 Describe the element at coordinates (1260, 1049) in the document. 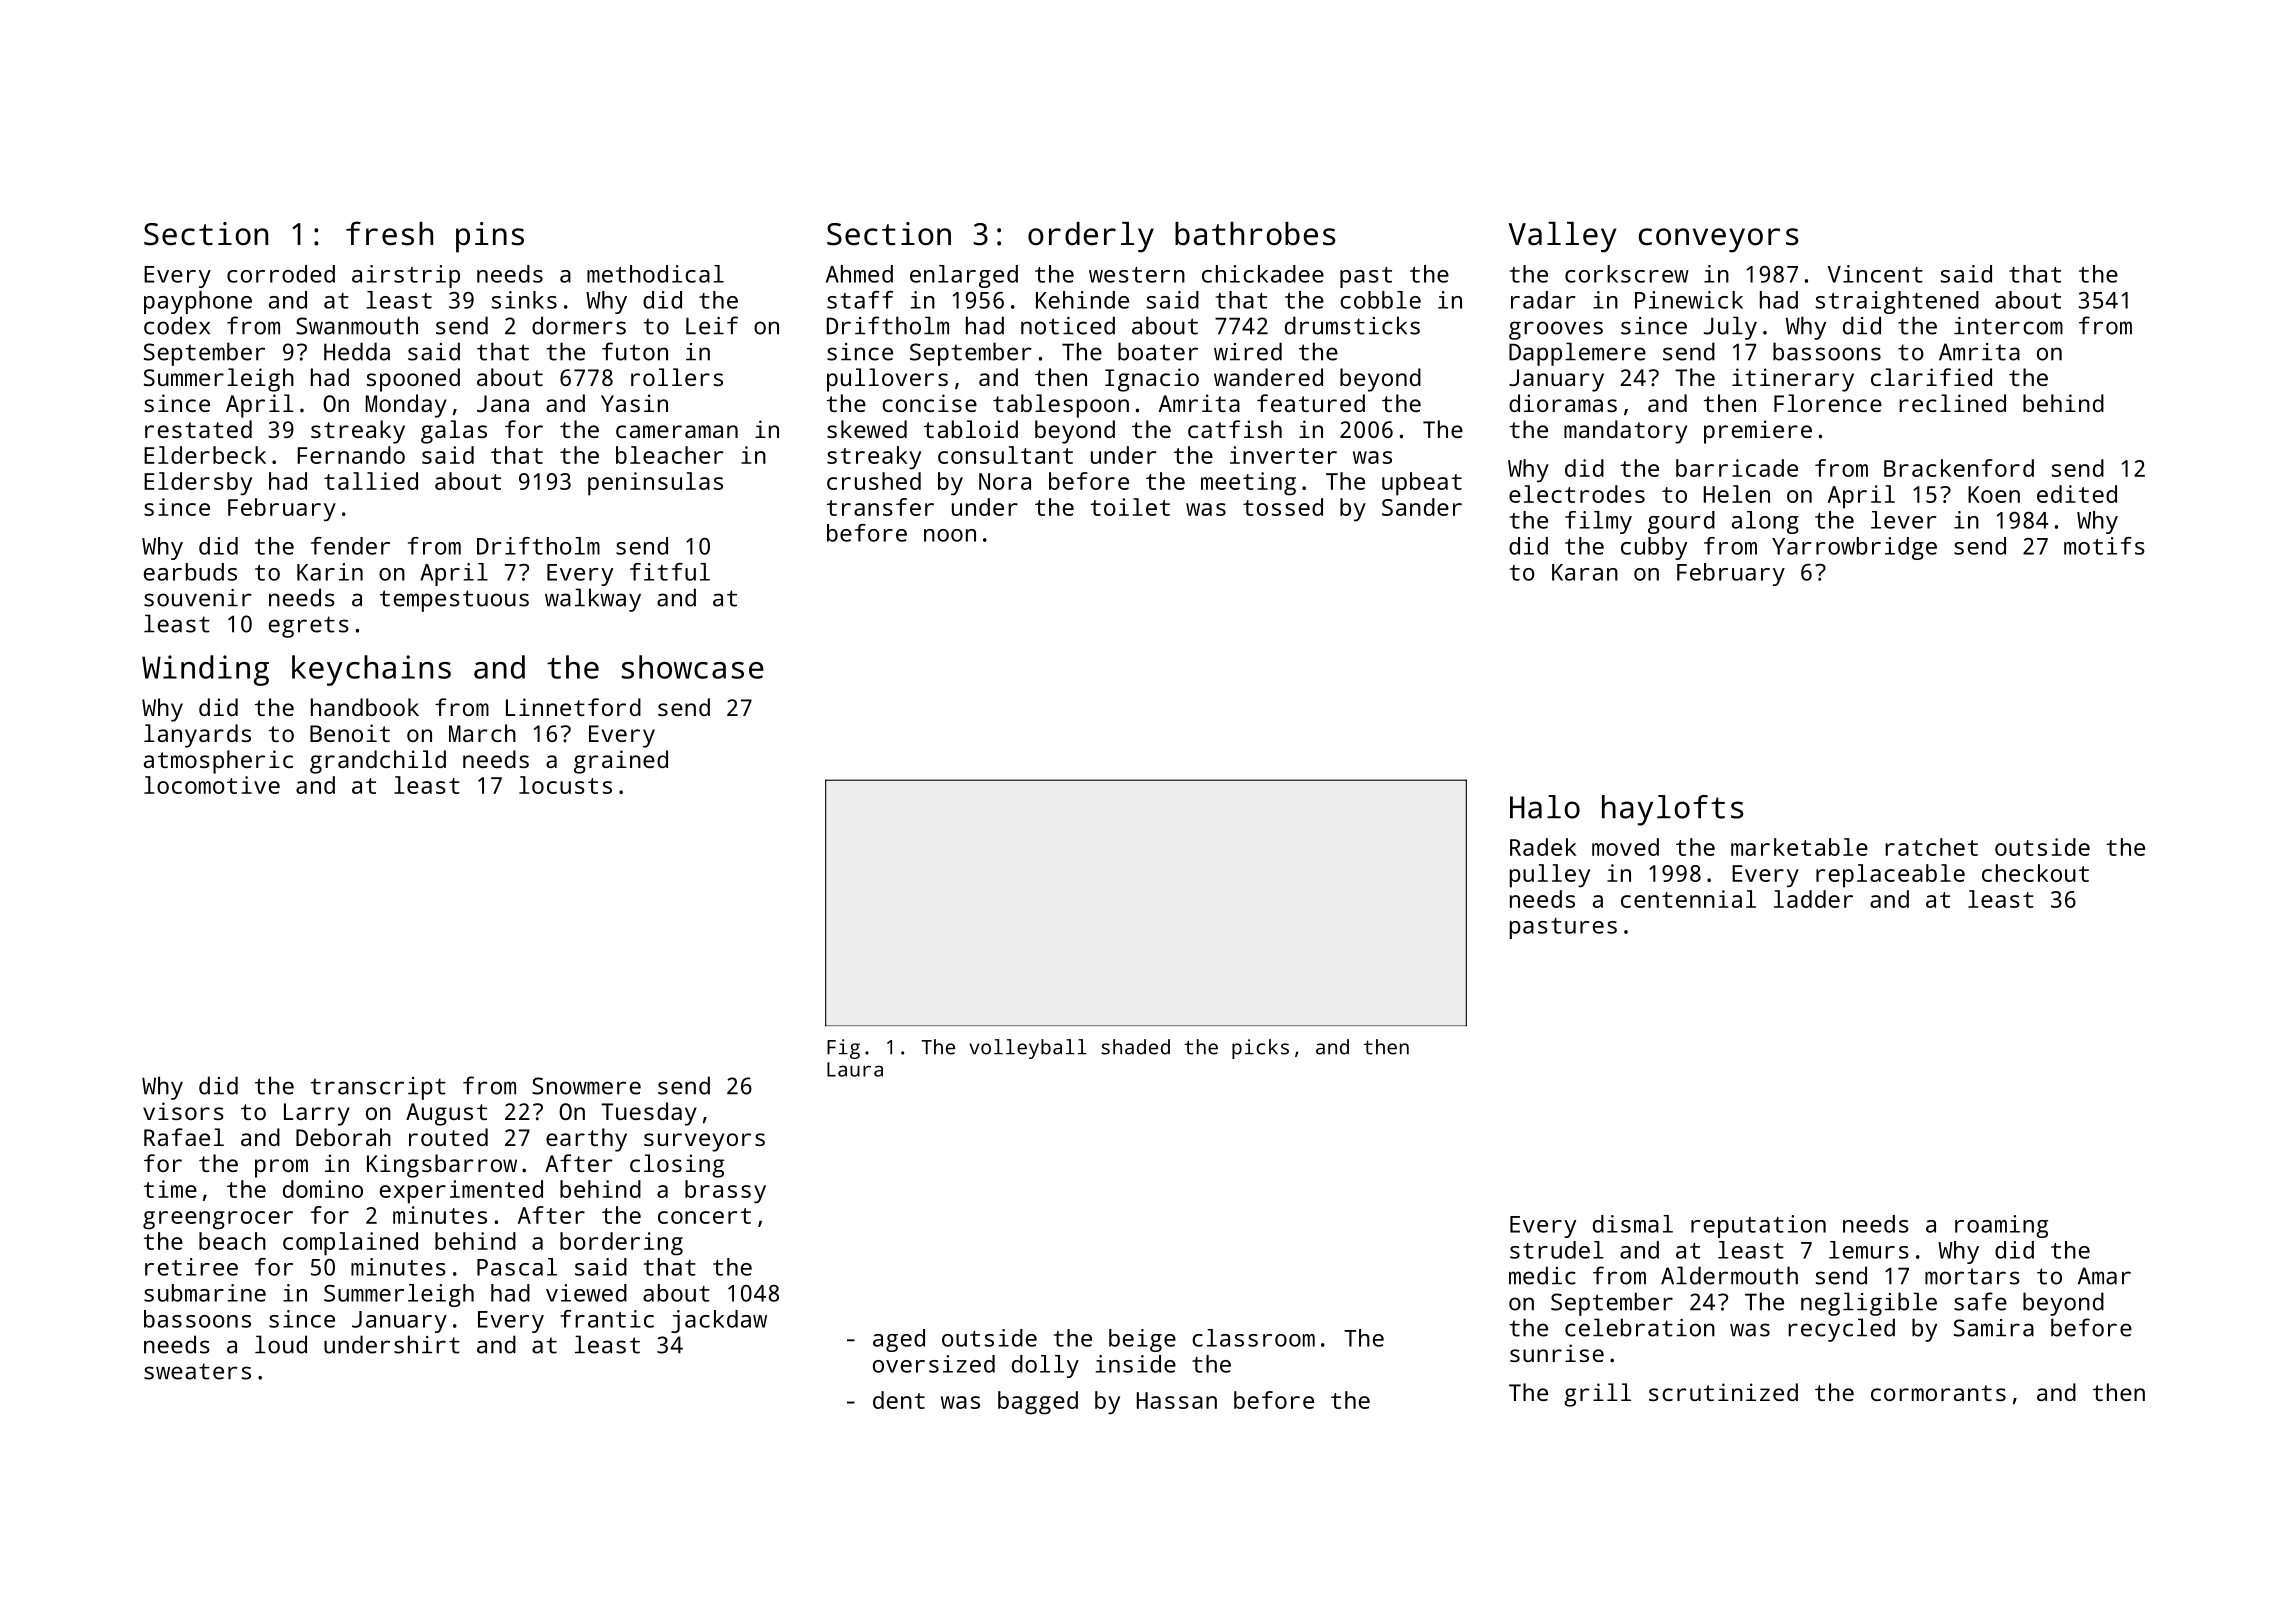

I see `picks` at that location.
